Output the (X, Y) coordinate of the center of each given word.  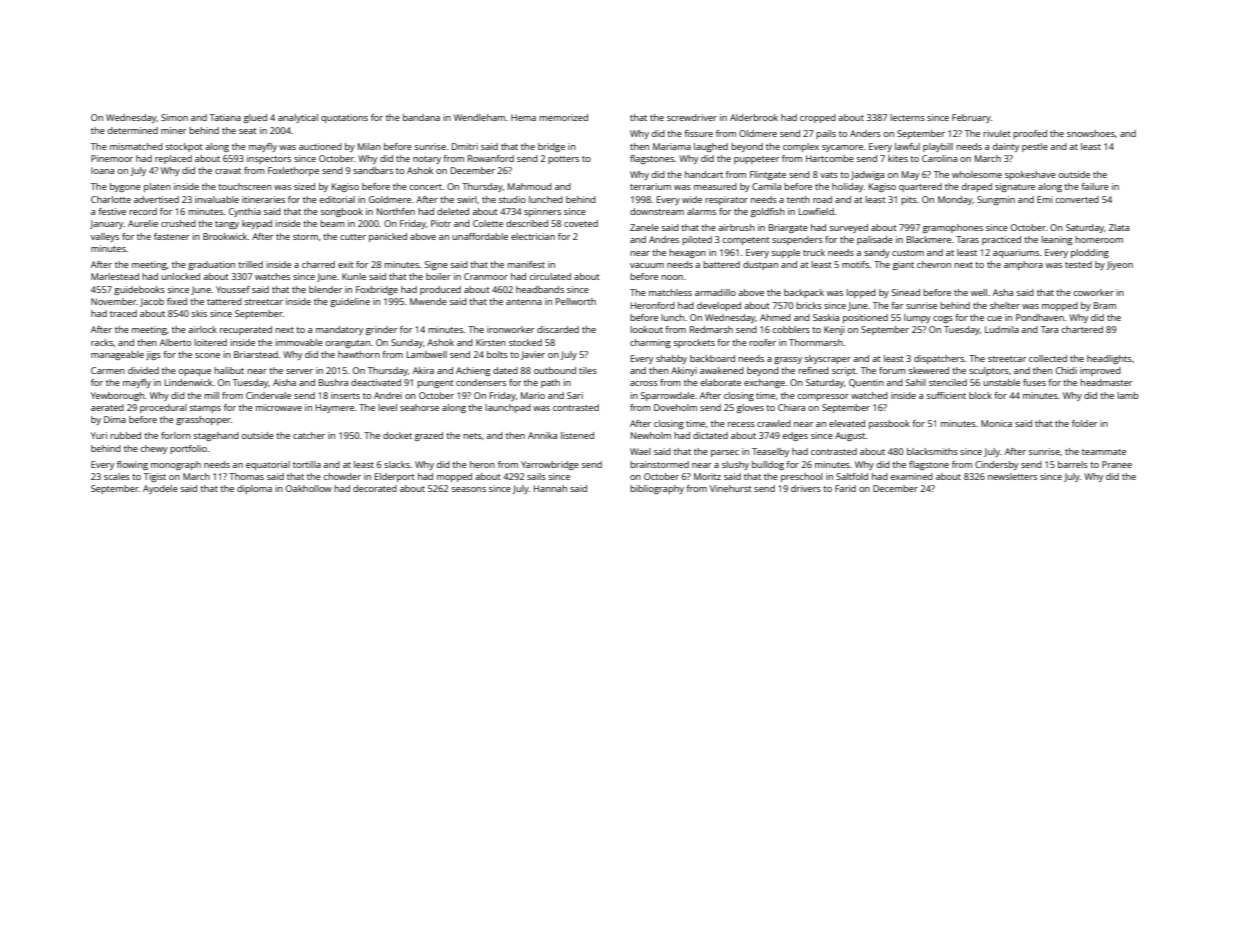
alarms (701, 211)
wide (692, 199)
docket (397, 435)
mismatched (136, 146)
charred (318, 264)
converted (1077, 199)
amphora (1023, 265)
